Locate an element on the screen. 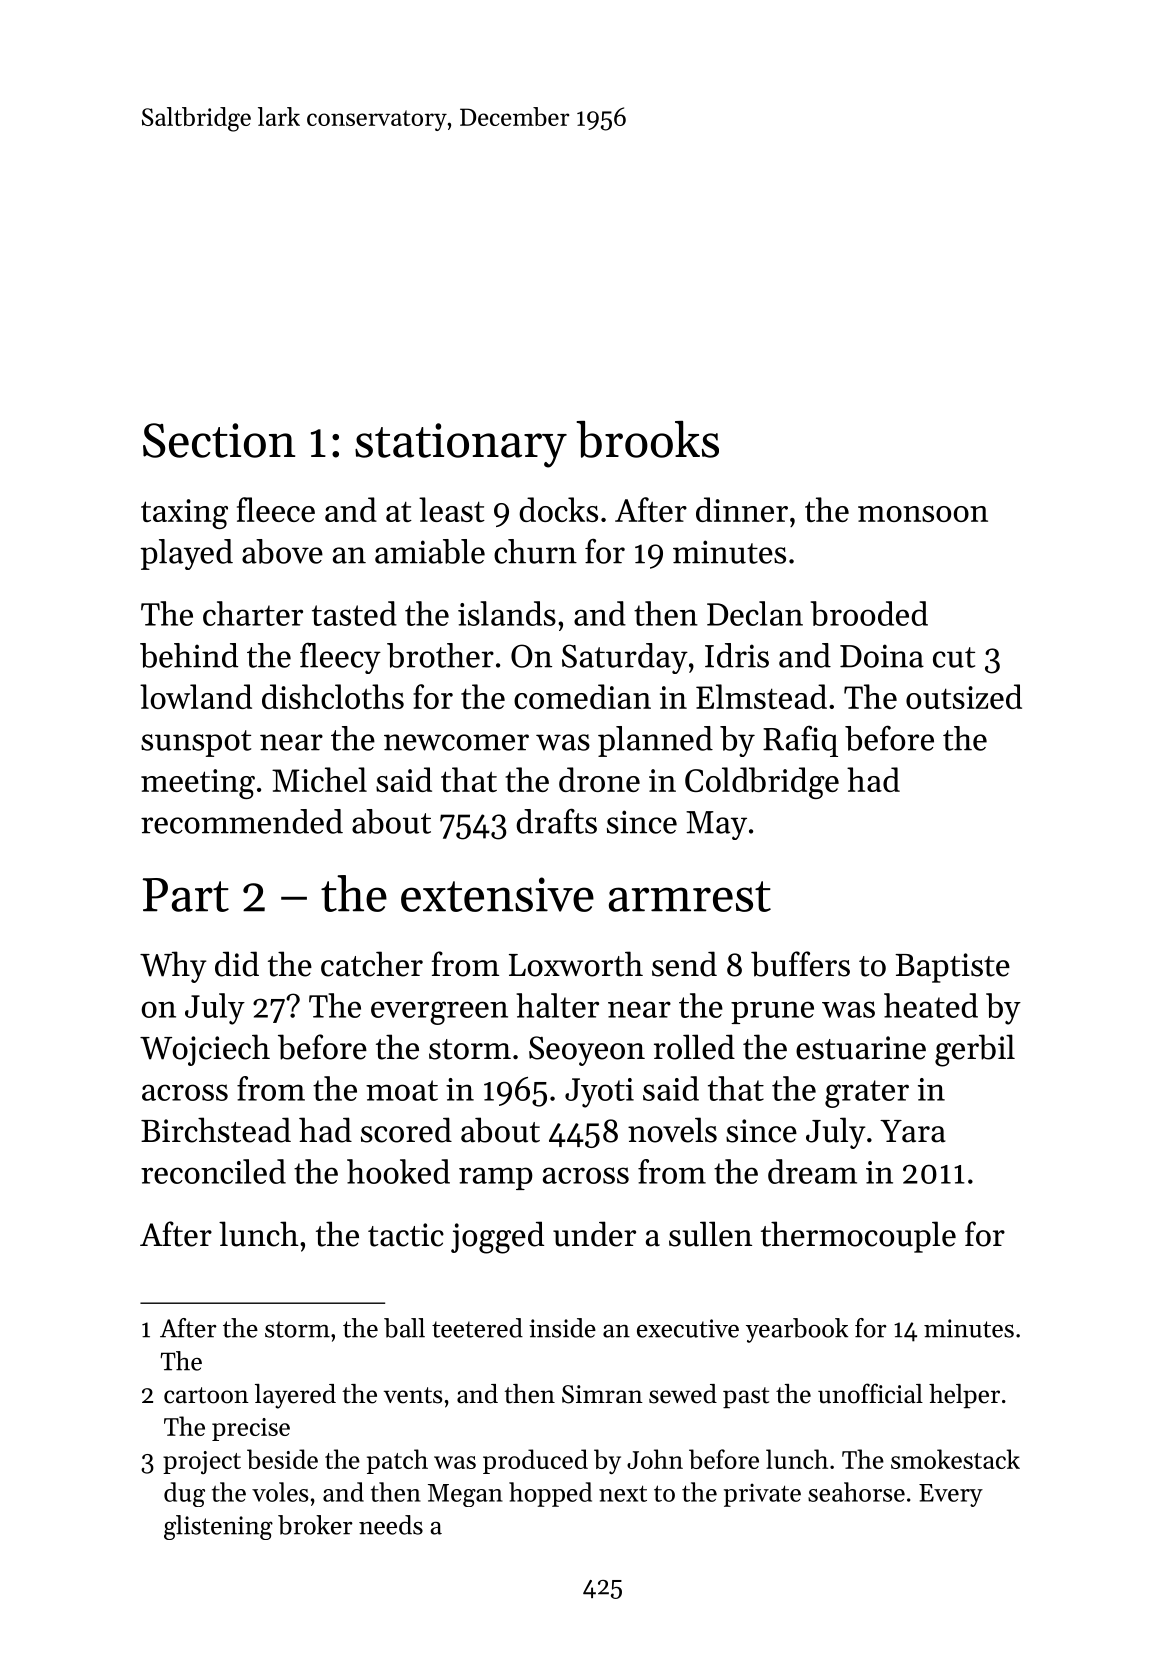  Loxworth is located at coordinates (576, 964).
